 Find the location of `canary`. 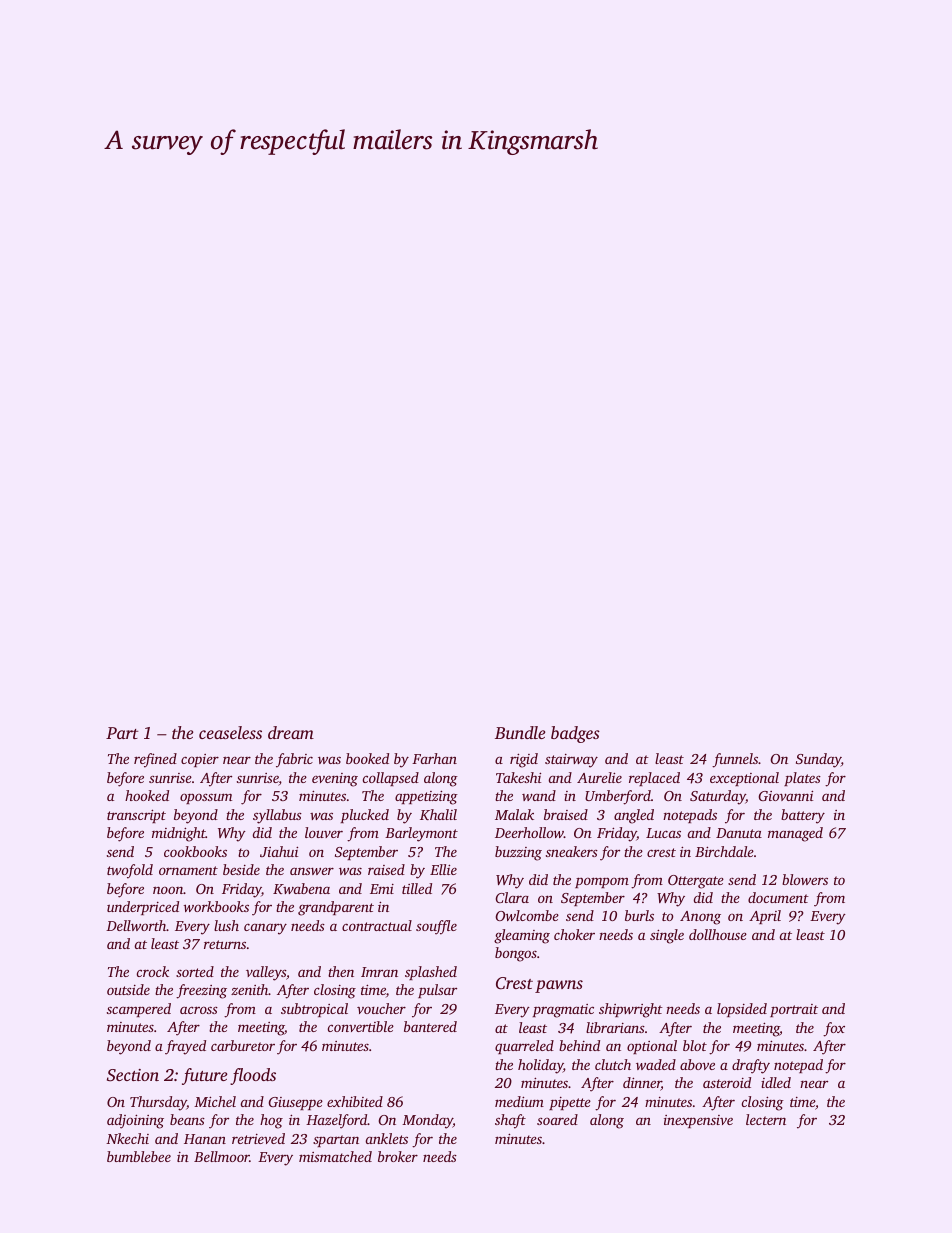

canary is located at coordinates (265, 929).
